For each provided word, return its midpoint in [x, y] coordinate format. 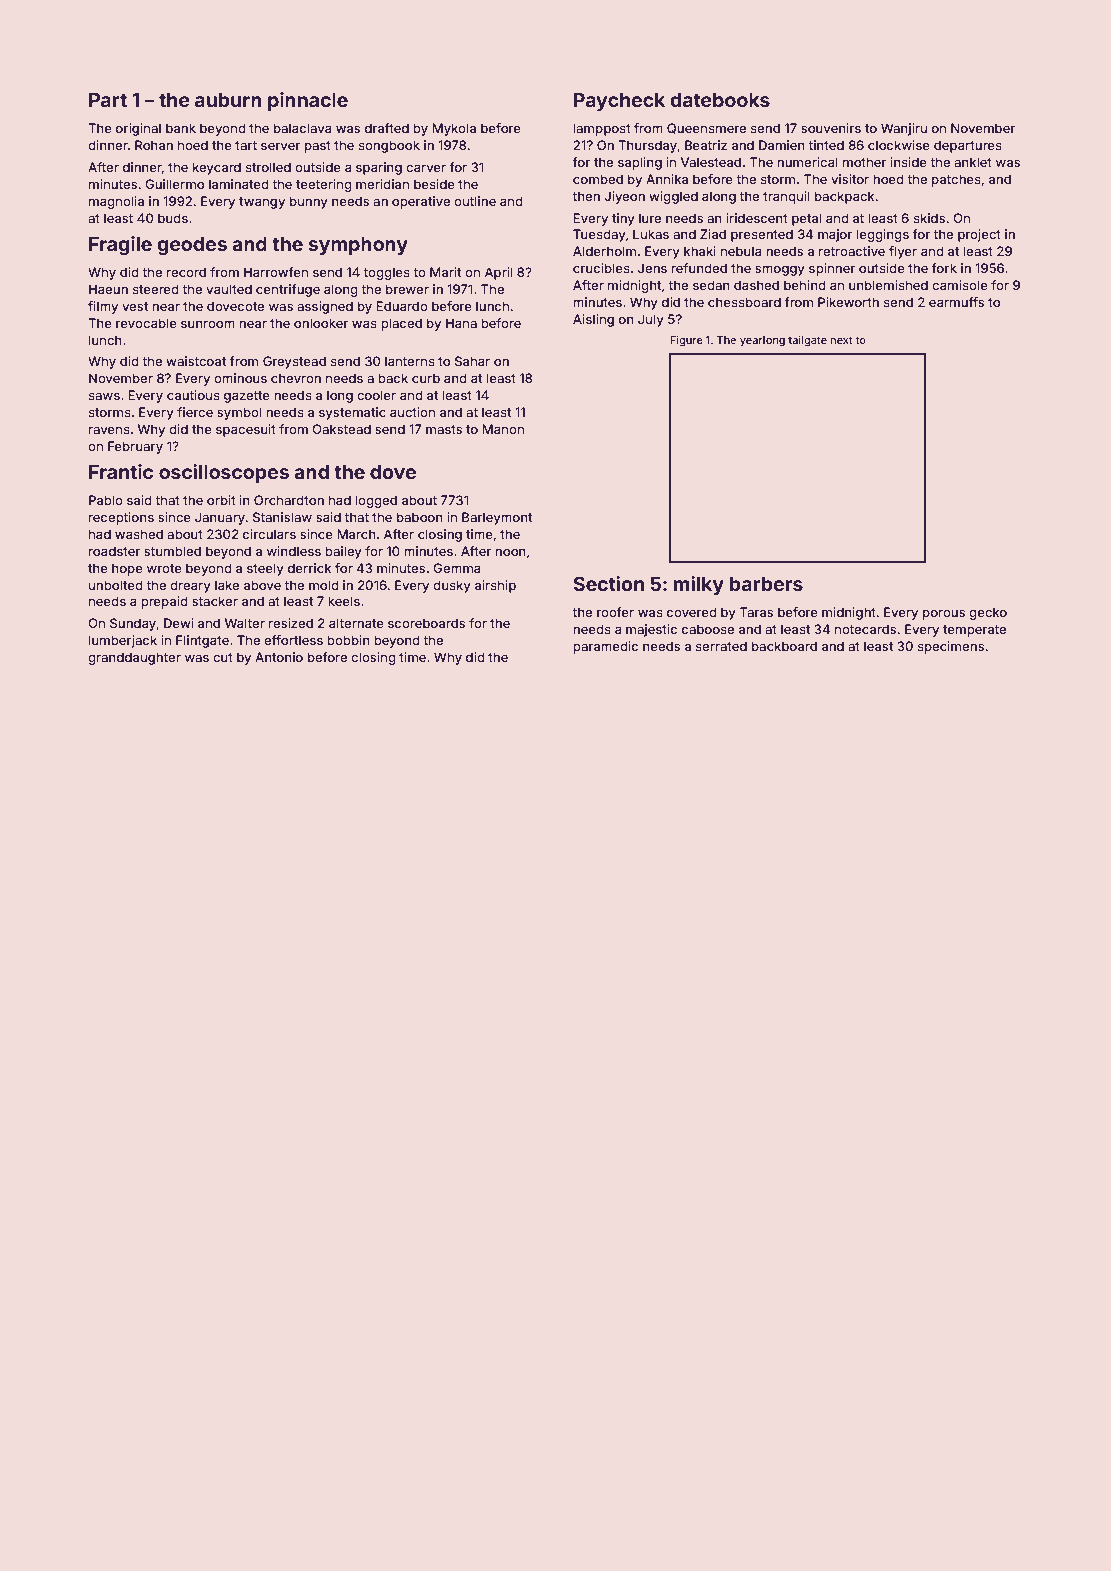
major [835, 235]
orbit [221, 500]
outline [475, 201]
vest [135, 306]
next [842, 340]
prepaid [164, 602]
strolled [268, 167]
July [651, 320]
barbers [766, 584]
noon [510, 552]
